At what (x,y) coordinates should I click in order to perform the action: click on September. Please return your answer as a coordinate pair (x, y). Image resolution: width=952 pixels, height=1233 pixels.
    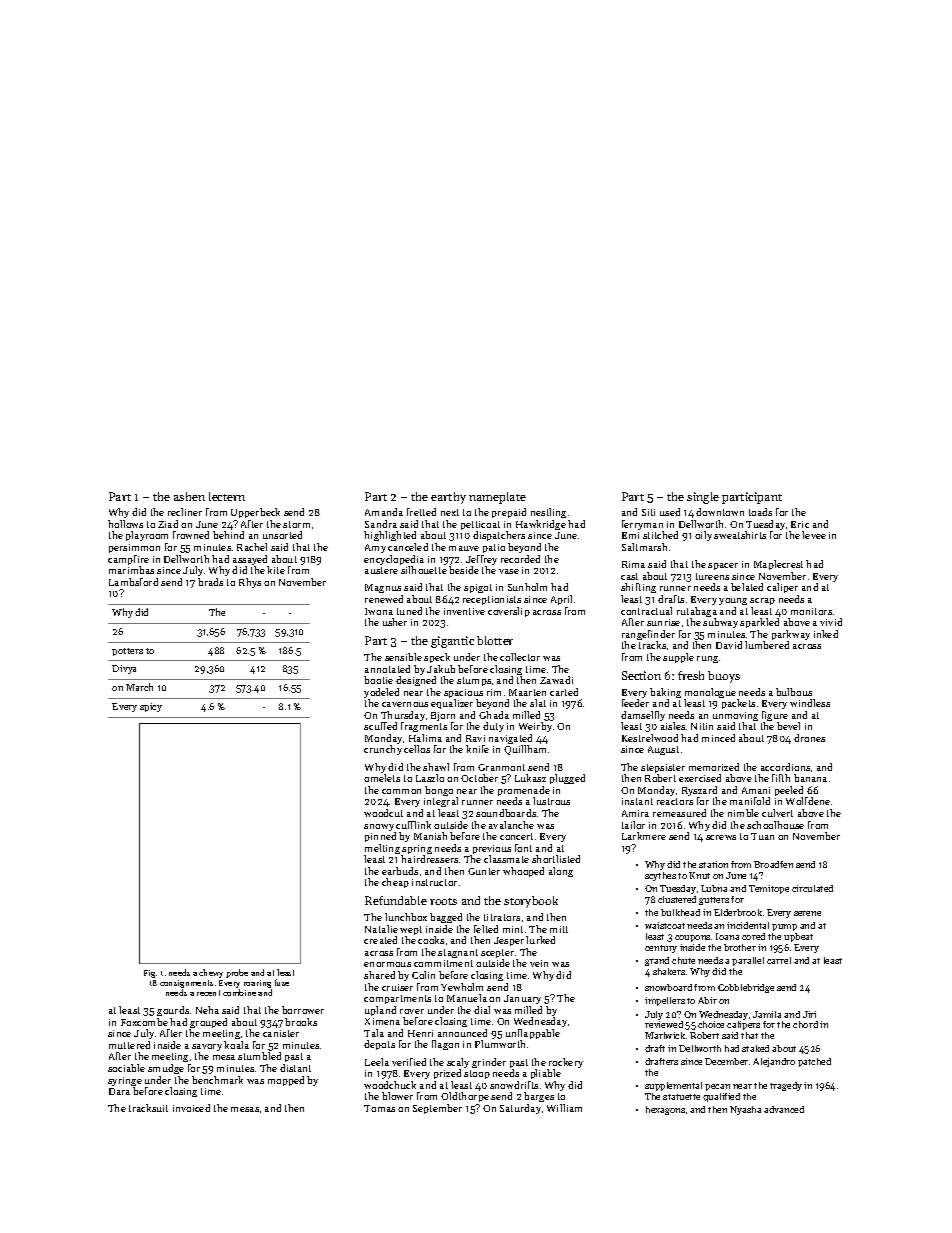
    Looking at the image, I should click on (437, 1109).
